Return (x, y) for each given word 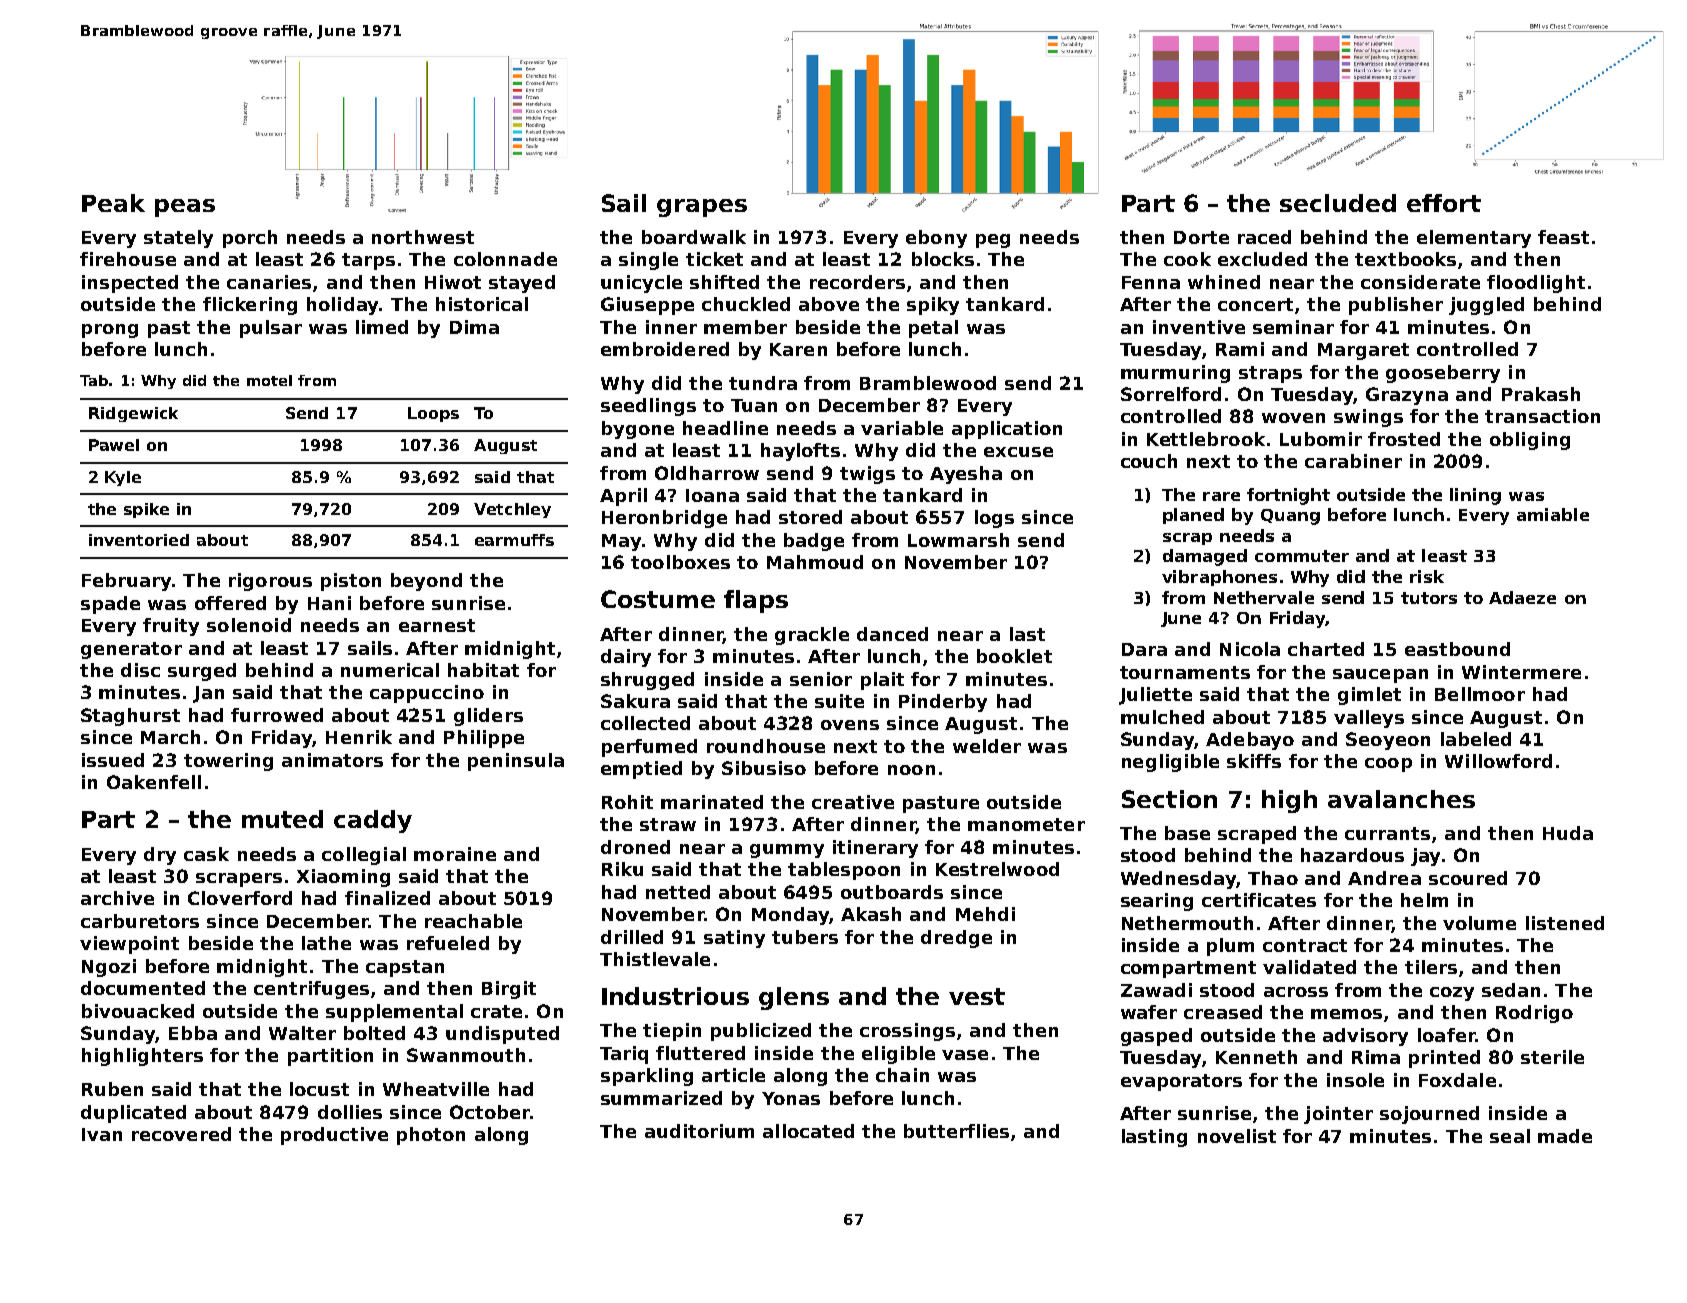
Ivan (102, 1134)
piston (351, 582)
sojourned (1429, 1115)
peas (185, 208)
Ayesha (966, 475)
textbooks (1405, 259)
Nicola (1250, 649)
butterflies (956, 1131)
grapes (702, 208)
